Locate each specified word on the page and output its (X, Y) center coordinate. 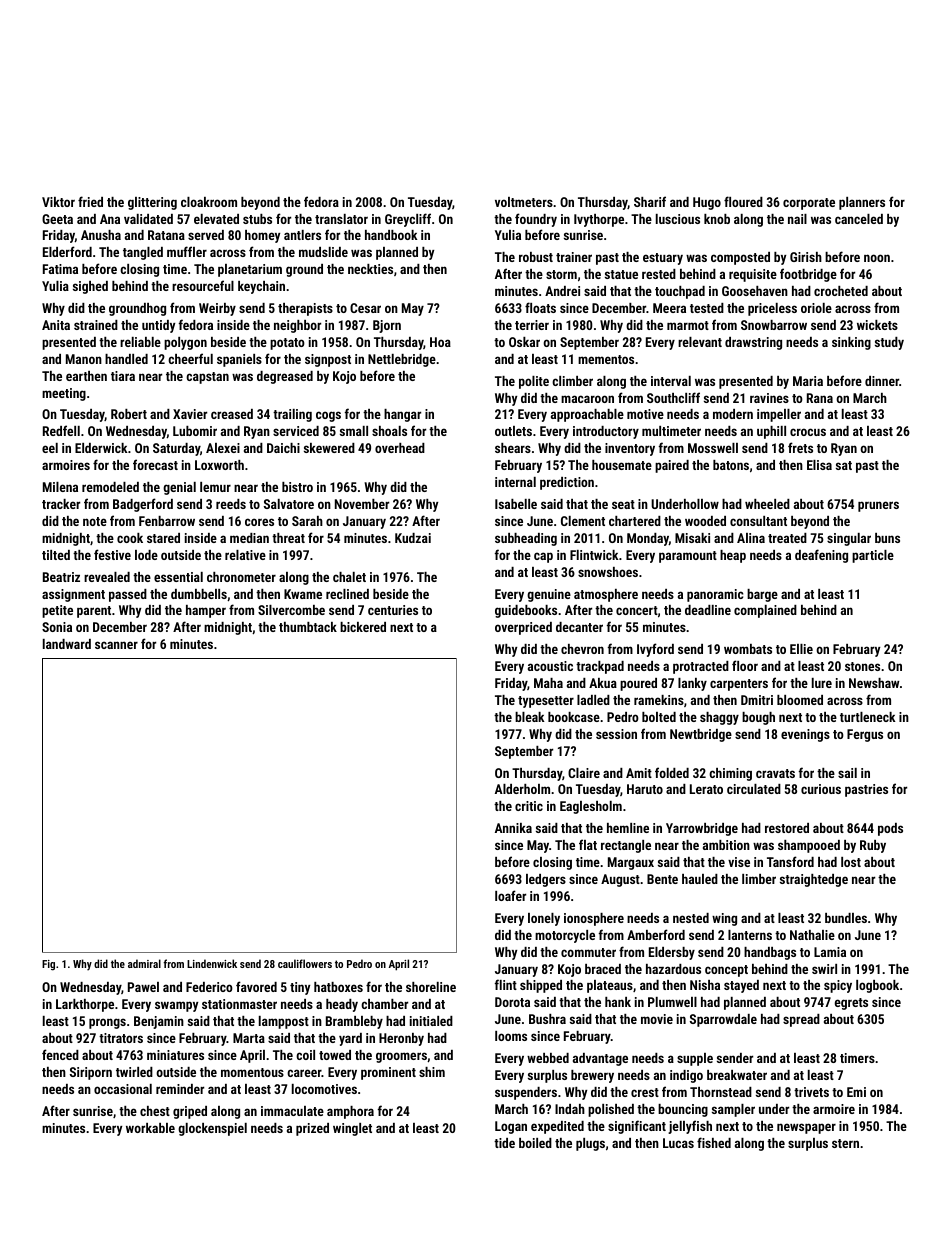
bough (758, 718)
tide (504, 1143)
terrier (532, 325)
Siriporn (91, 1073)
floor (745, 665)
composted (740, 258)
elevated (216, 219)
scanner (116, 645)
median (249, 538)
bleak (530, 717)
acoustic (550, 666)
